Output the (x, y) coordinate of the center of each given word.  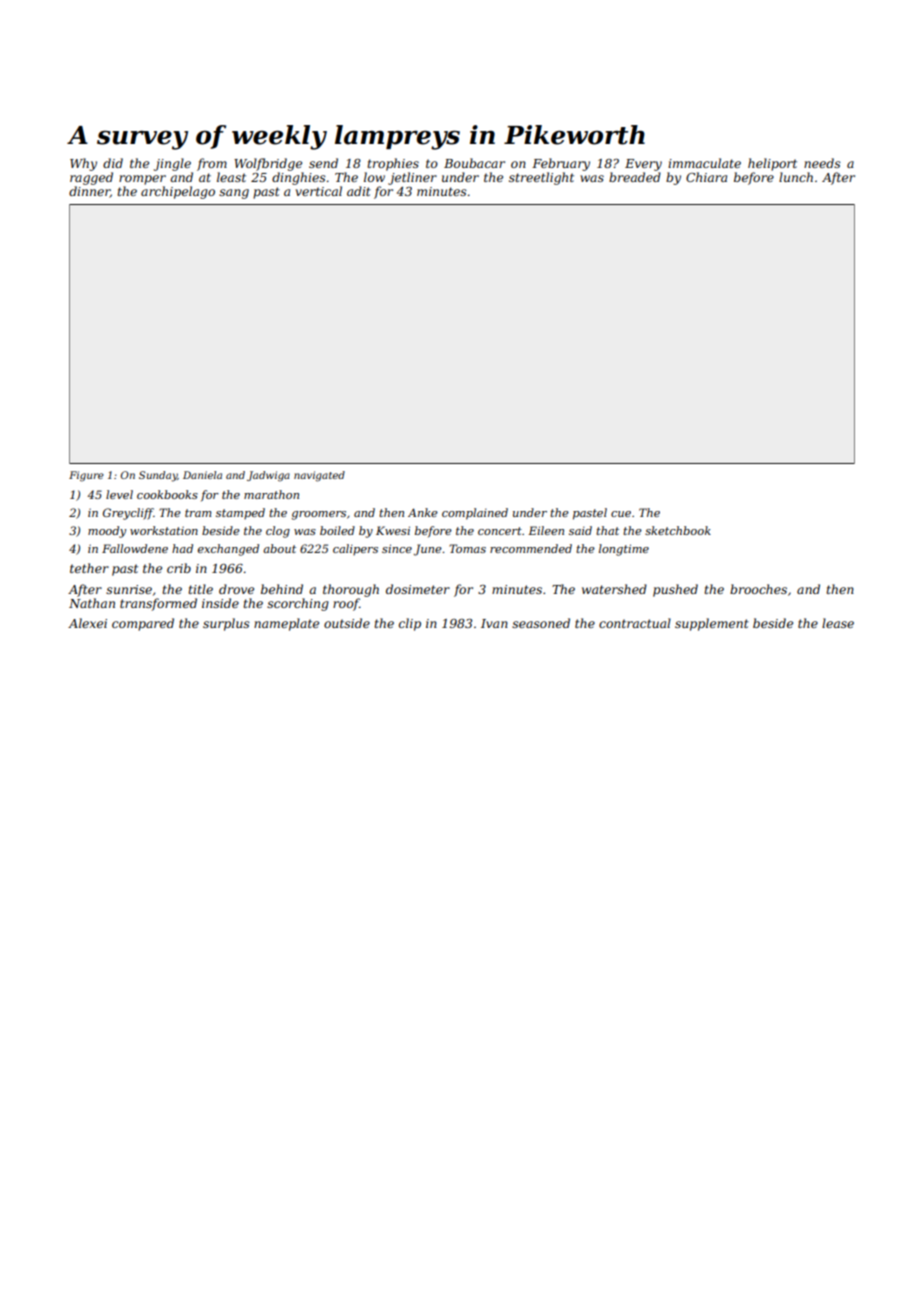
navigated (319, 476)
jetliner (412, 178)
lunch (796, 177)
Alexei (87, 623)
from (212, 164)
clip (410, 624)
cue (621, 514)
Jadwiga (268, 476)
